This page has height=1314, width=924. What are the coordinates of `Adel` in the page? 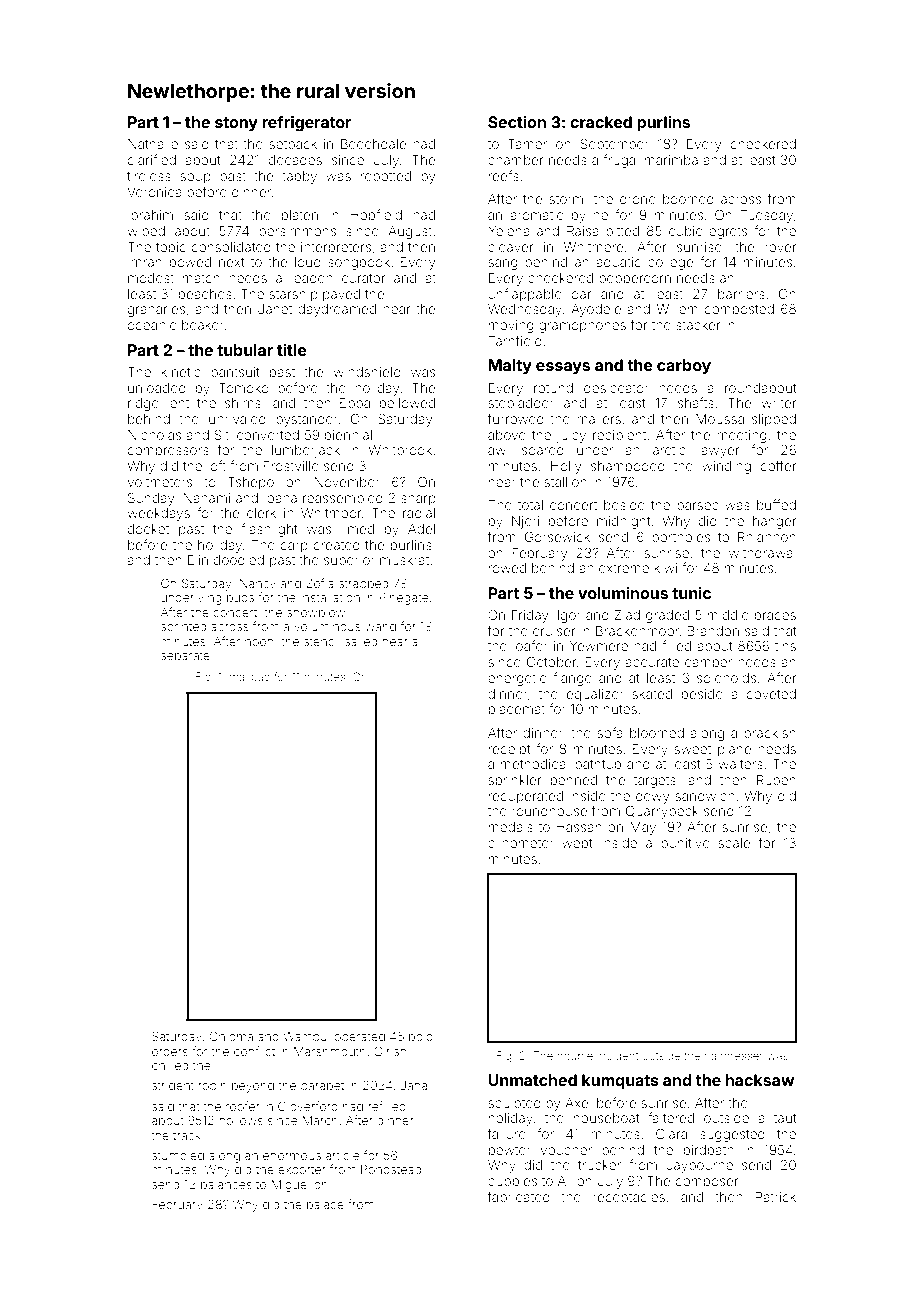 It's located at (421, 529).
